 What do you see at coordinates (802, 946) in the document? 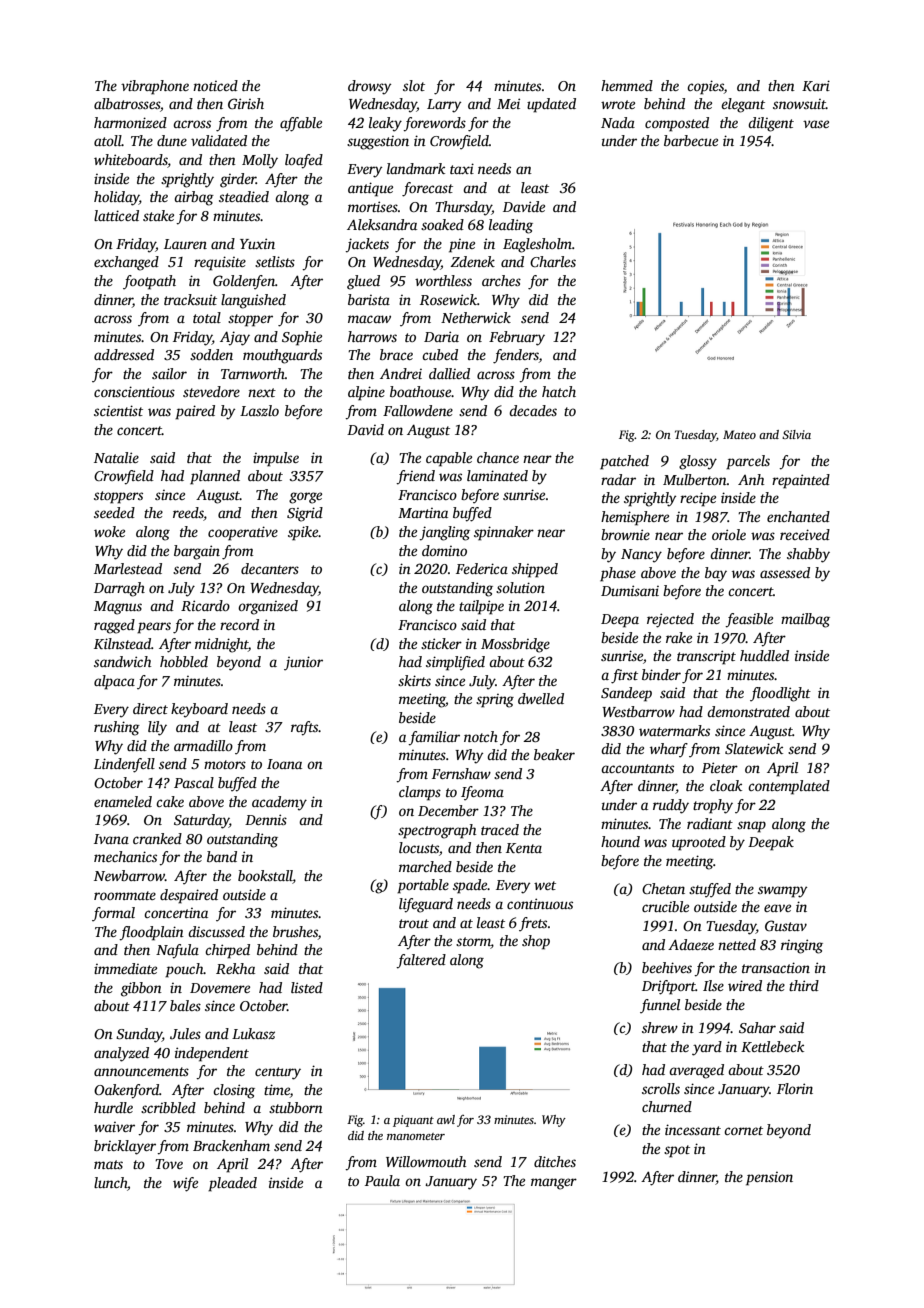
I see `ringing` at bounding box center [802, 946].
